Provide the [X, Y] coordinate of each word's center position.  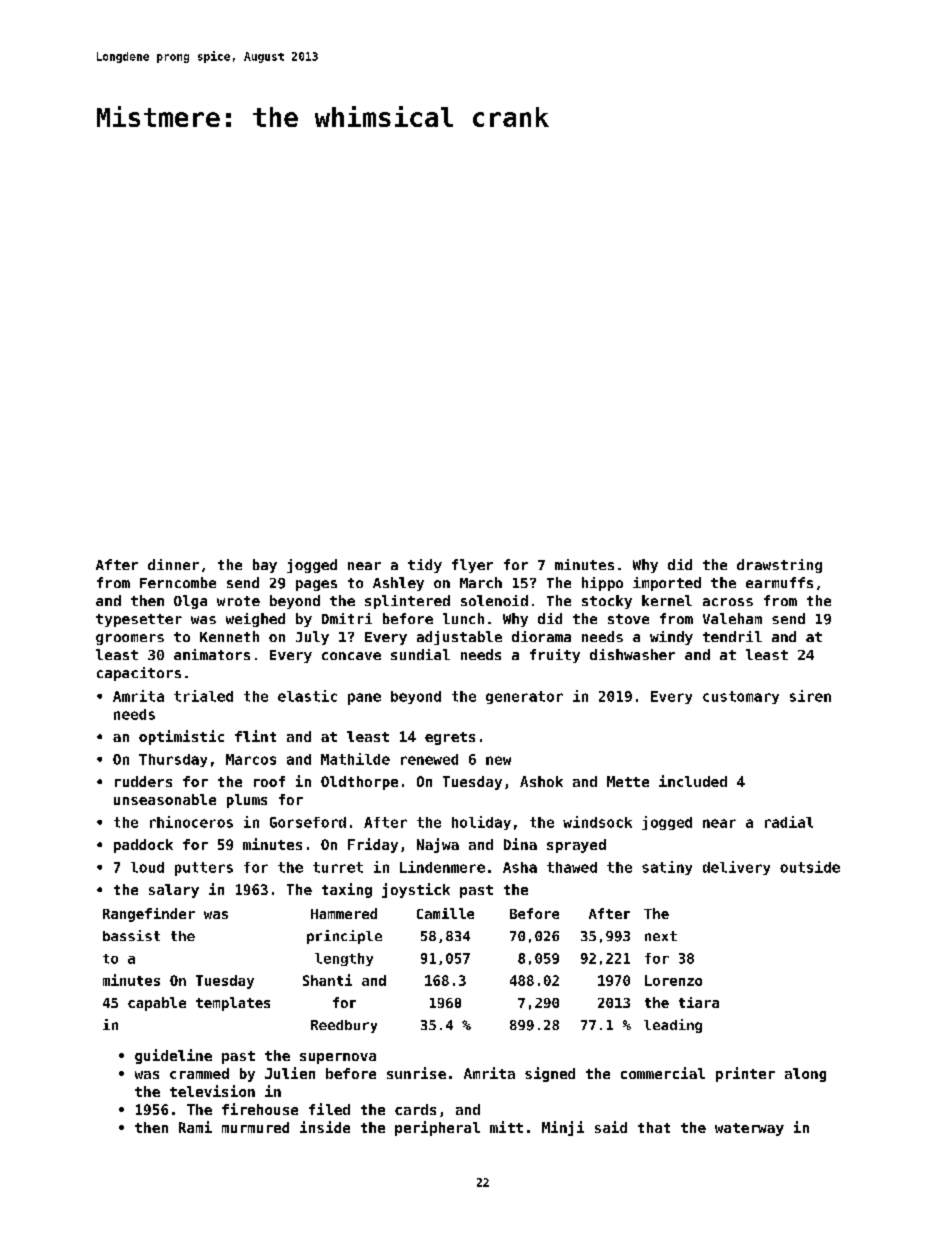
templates [233, 1004]
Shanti [327, 980]
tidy [425, 566]
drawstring [779, 566]
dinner [173, 564]
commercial [663, 1073]
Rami [195, 1127]
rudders [143, 781]
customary [741, 697]
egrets [450, 738]
